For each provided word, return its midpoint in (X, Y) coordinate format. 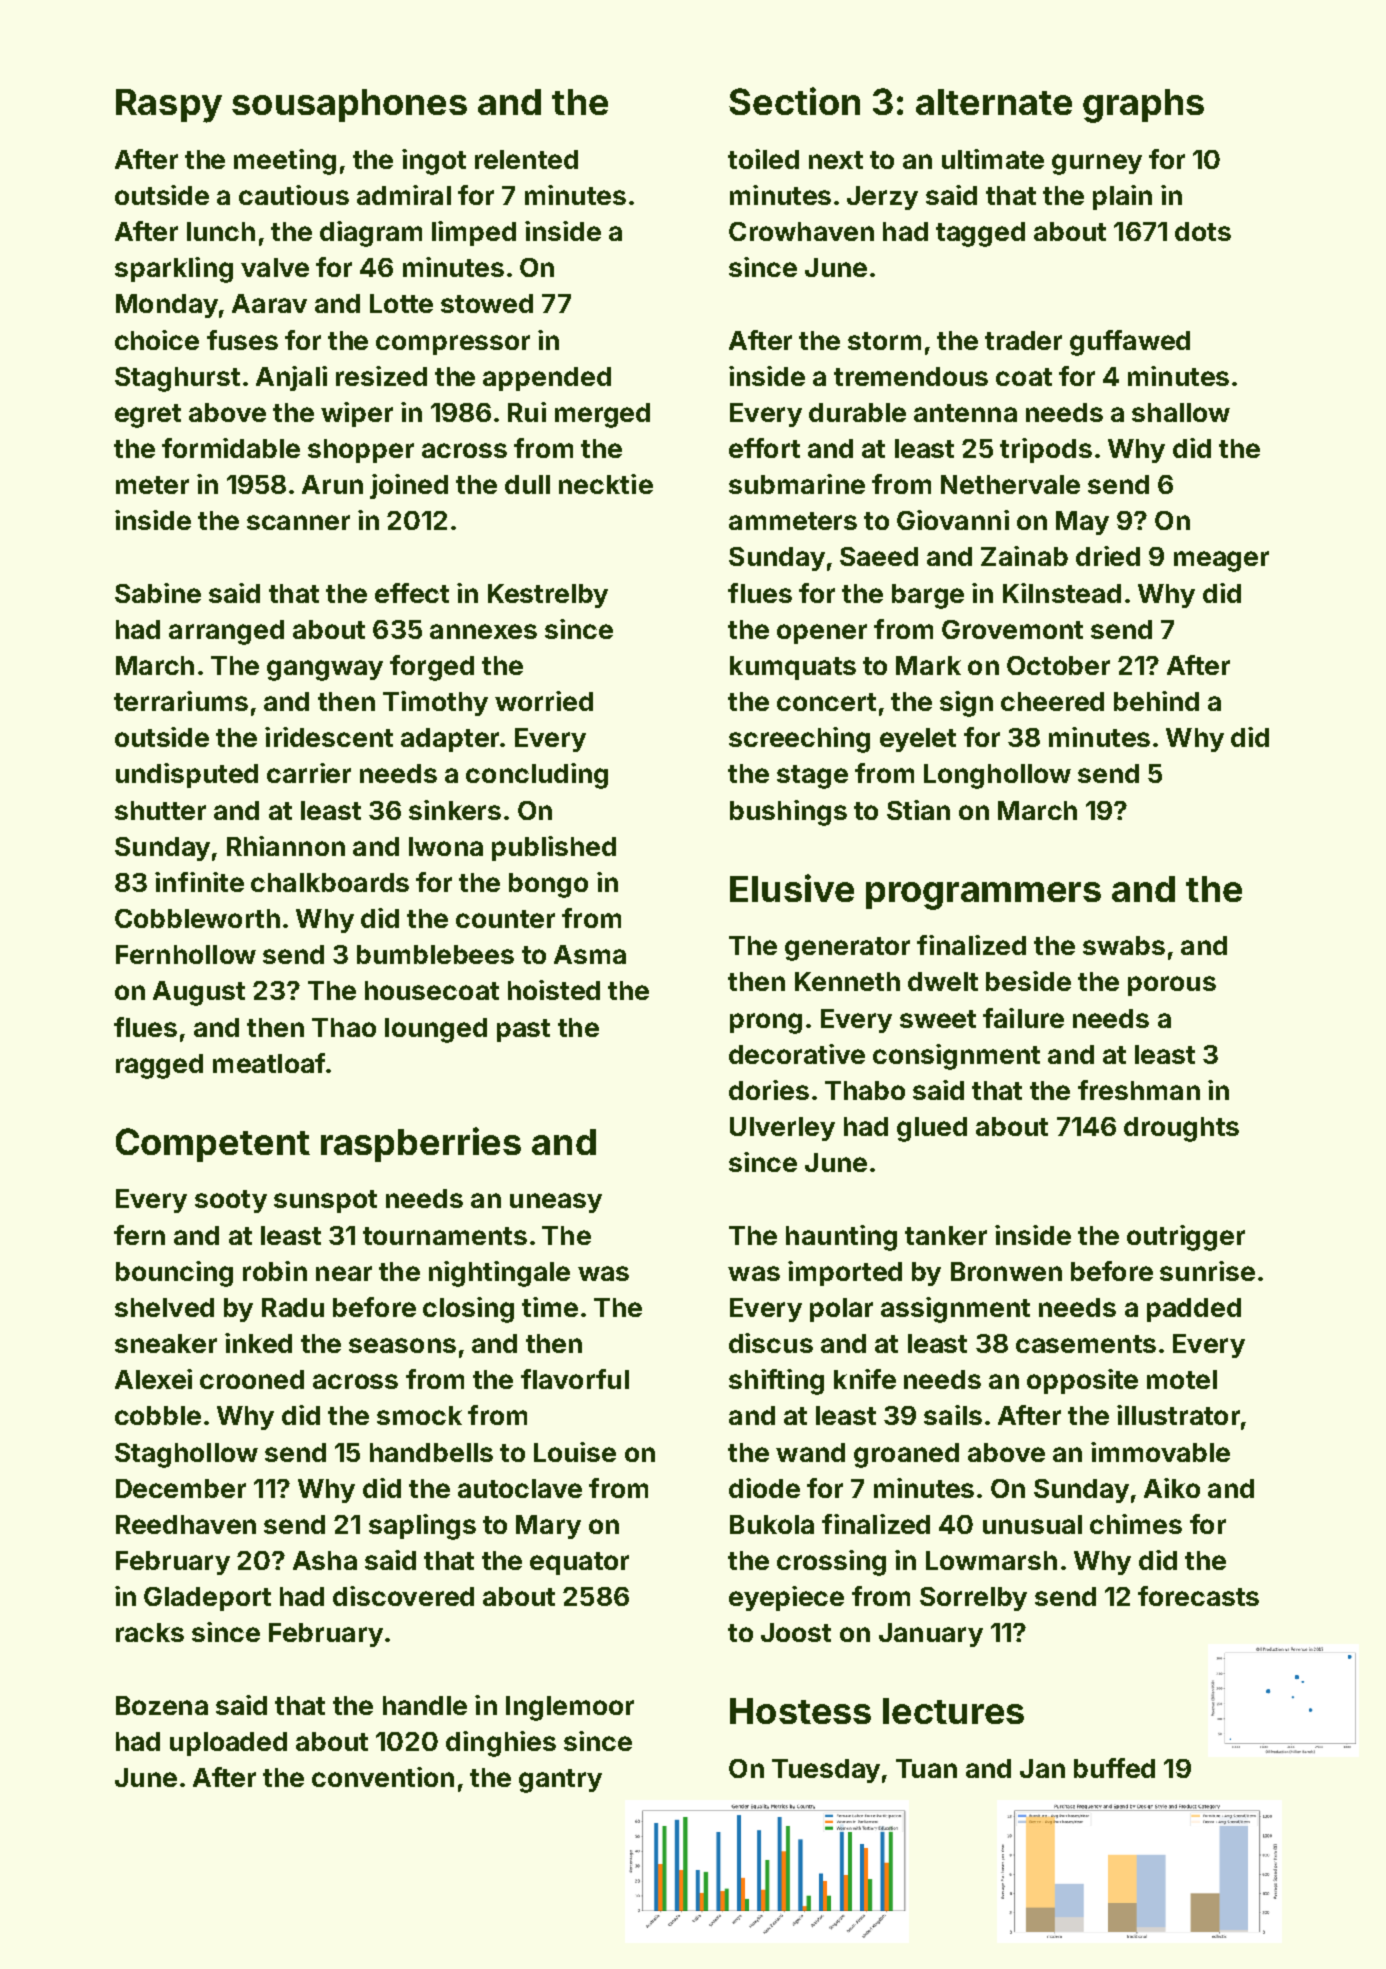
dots (1203, 231)
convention (383, 1777)
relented (526, 159)
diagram (371, 234)
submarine (797, 484)
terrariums (181, 701)
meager (1221, 561)
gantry (560, 1781)
